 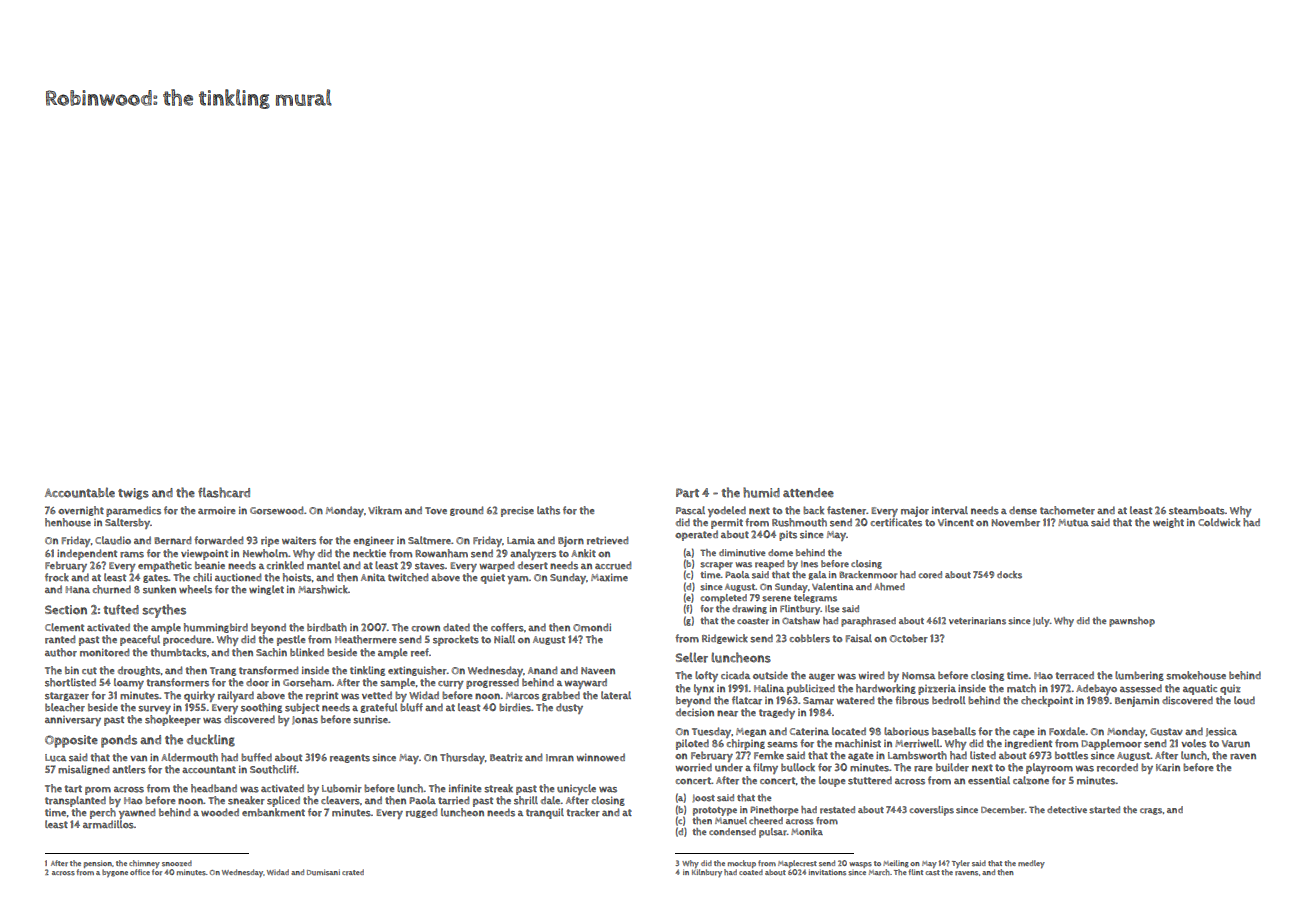 I want to click on attendee, so click(x=808, y=492).
